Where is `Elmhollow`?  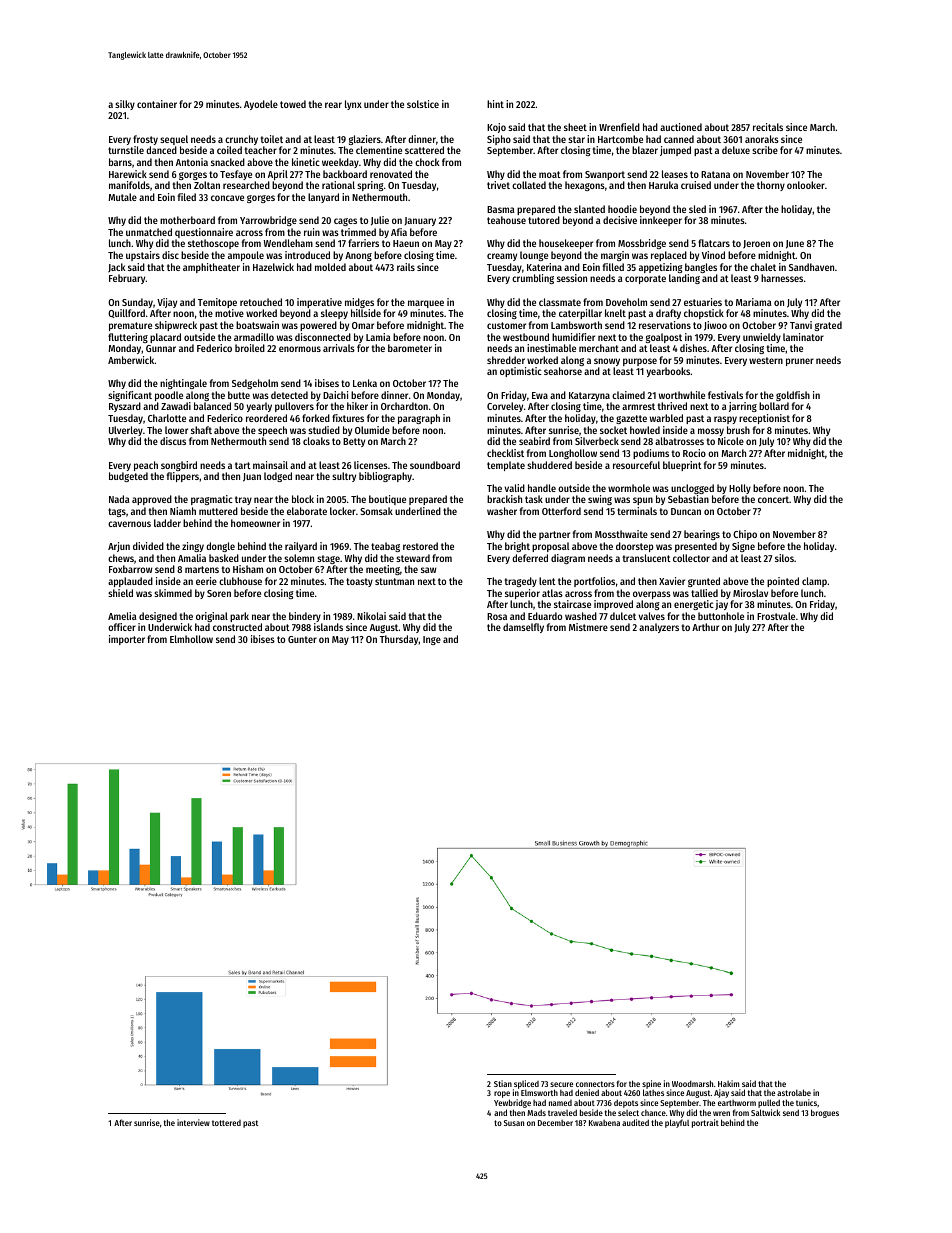
Elmhollow is located at coordinates (191, 639).
